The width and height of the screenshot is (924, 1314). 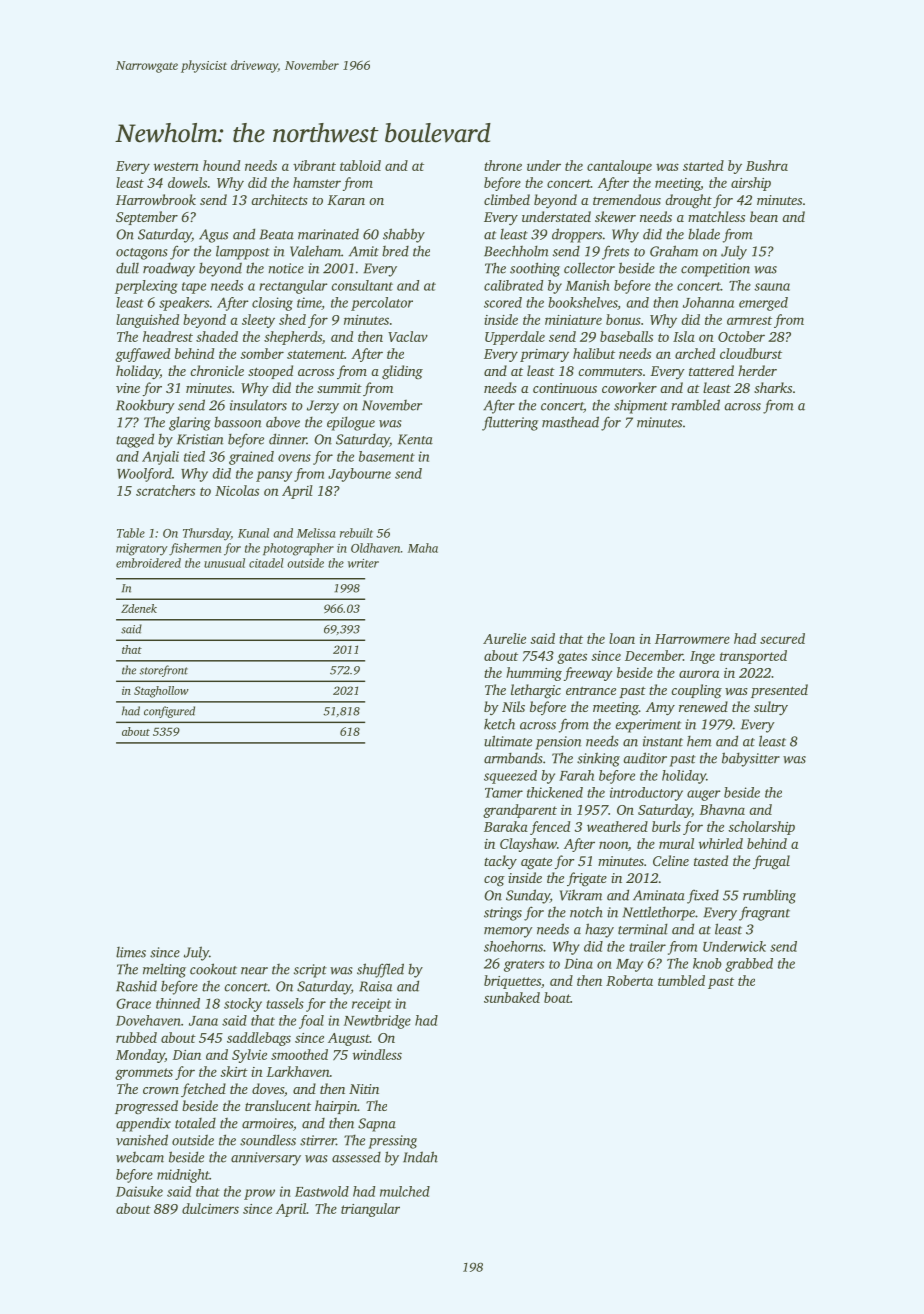 I want to click on citadel, so click(x=266, y=563).
